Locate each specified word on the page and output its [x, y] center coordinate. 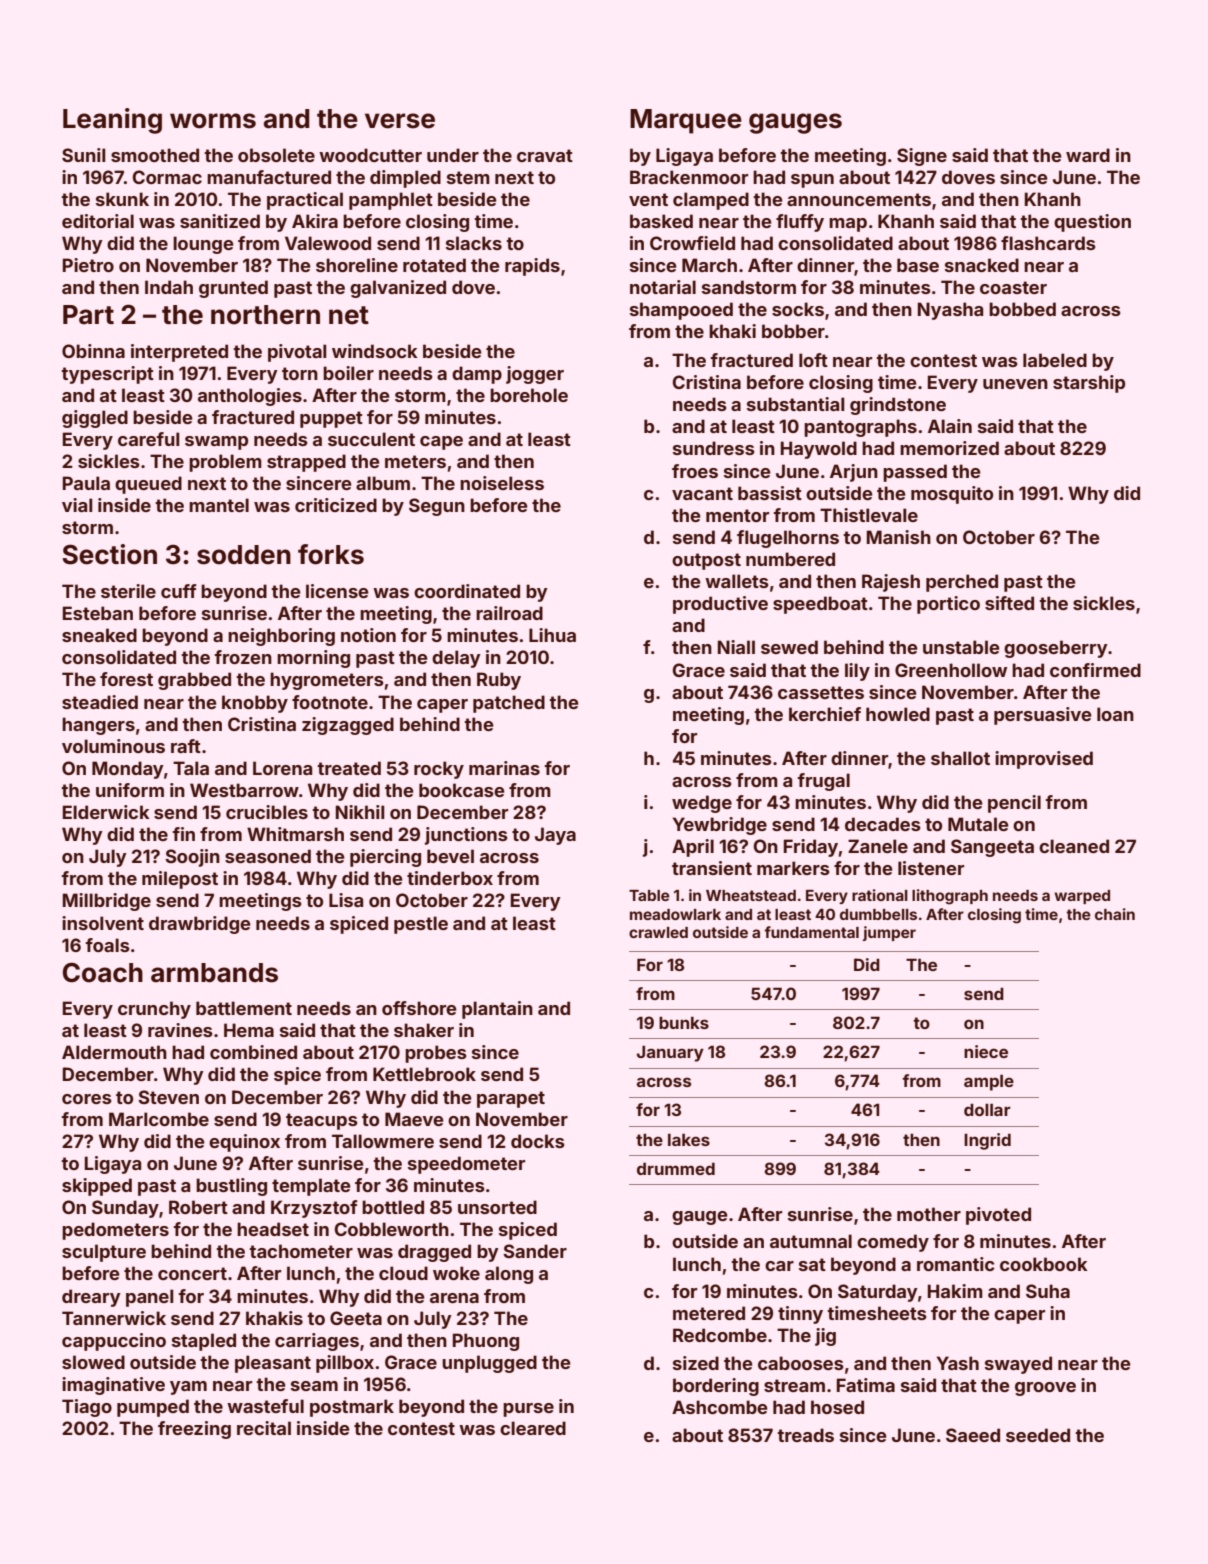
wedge [702, 804]
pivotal [297, 353]
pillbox [345, 1364]
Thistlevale [869, 515]
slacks [474, 243]
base [918, 265]
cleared [533, 1428]
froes [695, 471]
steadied [100, 702]
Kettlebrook [424, 1074]
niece [986, 1051]
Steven [168, 1097]
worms [213, 121]
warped [1082, 897]
